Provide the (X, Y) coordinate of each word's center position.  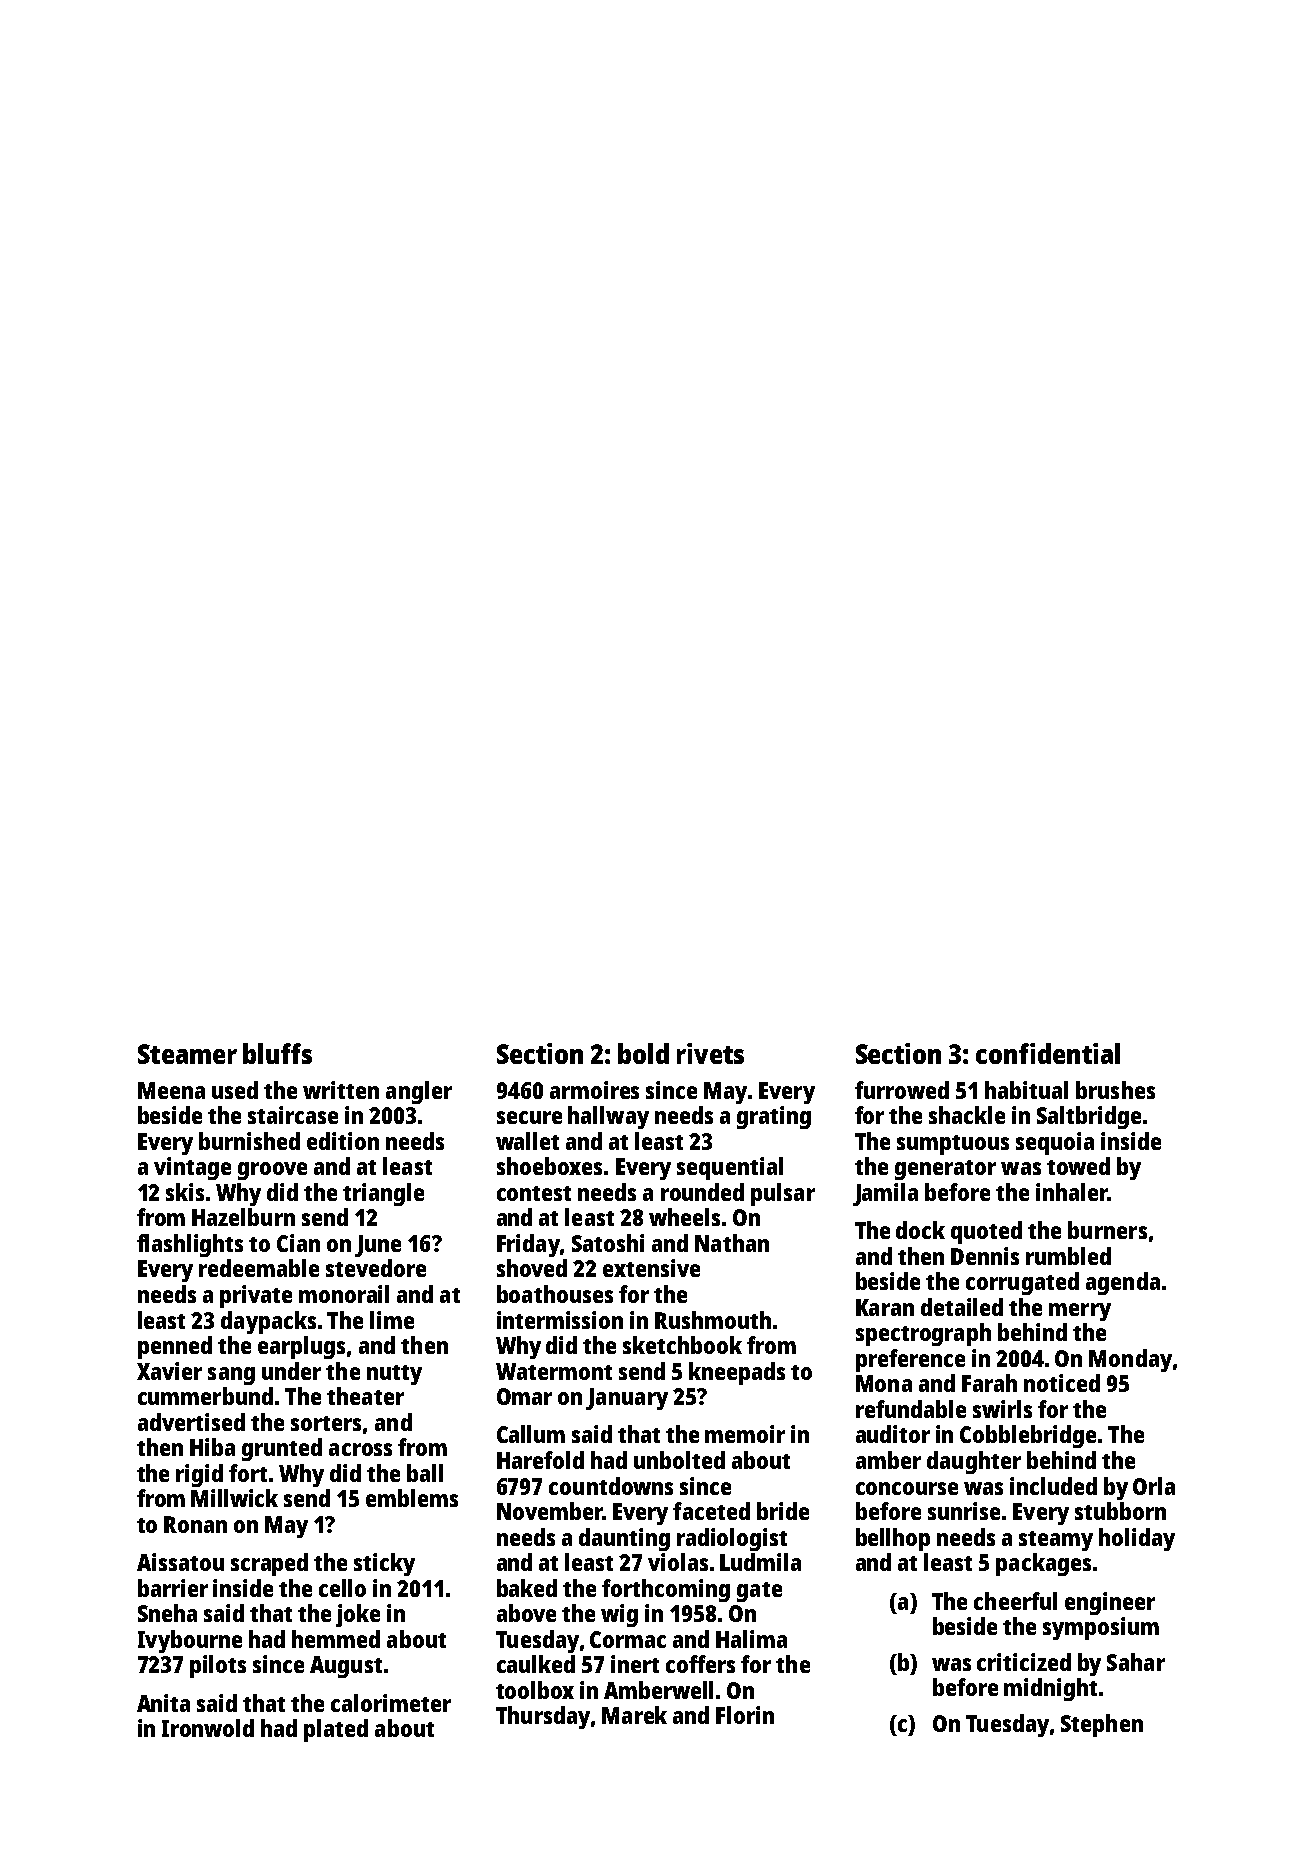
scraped (269, 1564)
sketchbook (682, 1345)
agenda (1123, 1283)
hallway (608, 1117)
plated (336, 1730)
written (341, 1090)
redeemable (259, 1268)
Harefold (540, 1460)
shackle (967, 1115)
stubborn (1120, 1511)
